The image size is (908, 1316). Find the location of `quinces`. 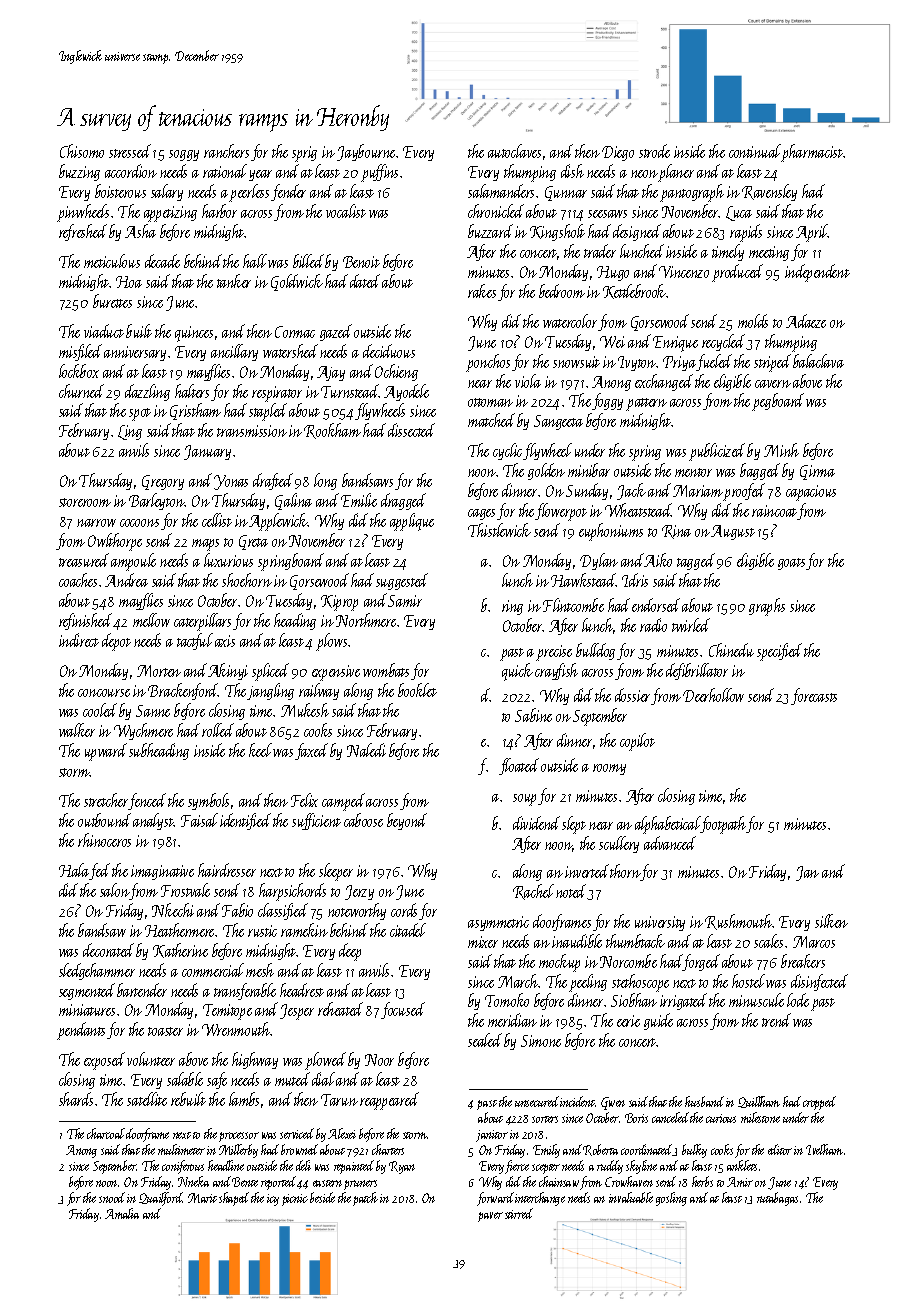

quinces is located at coordinates (194, 334).
